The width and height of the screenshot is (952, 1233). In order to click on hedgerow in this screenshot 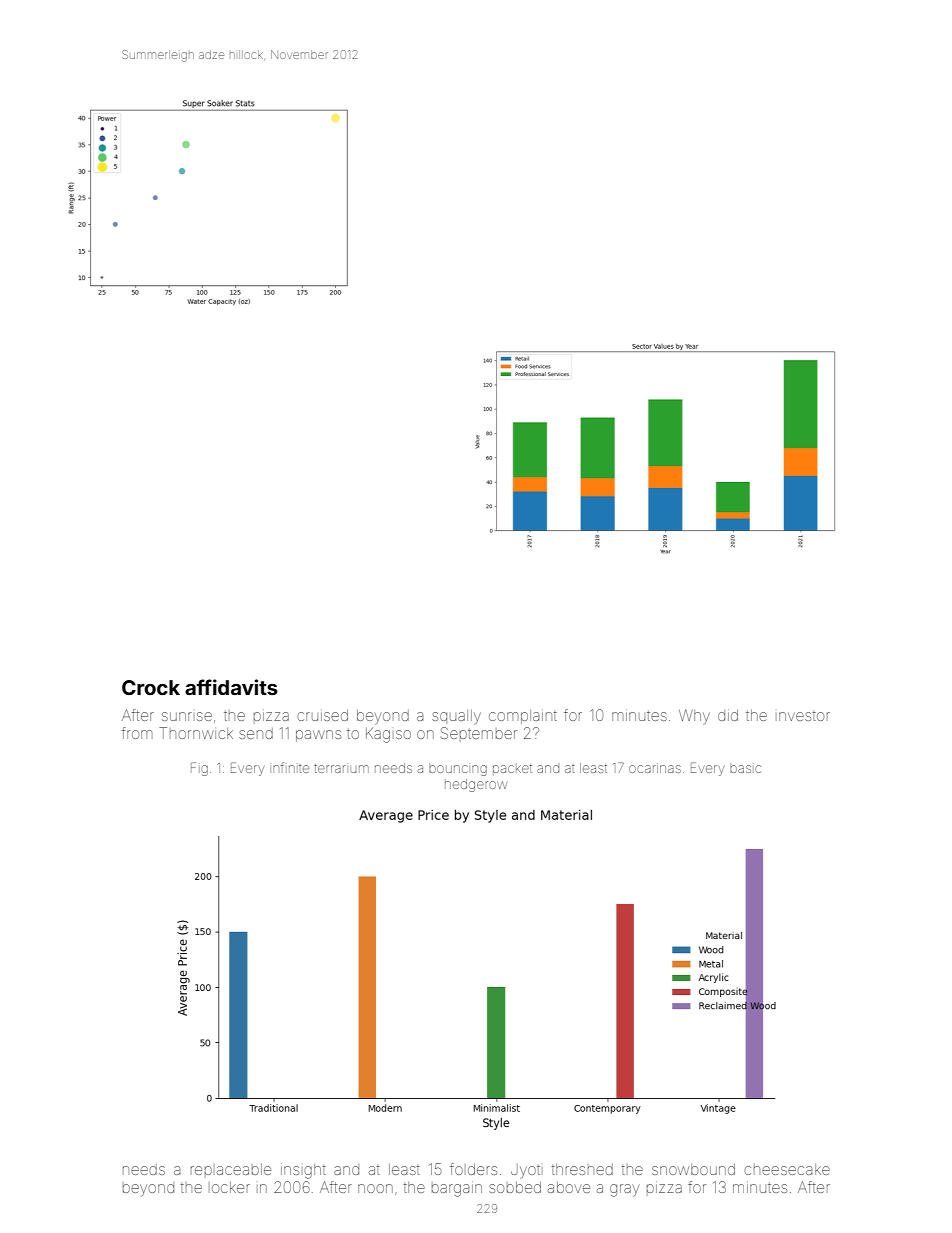, I will do `click(476, 785)`.
